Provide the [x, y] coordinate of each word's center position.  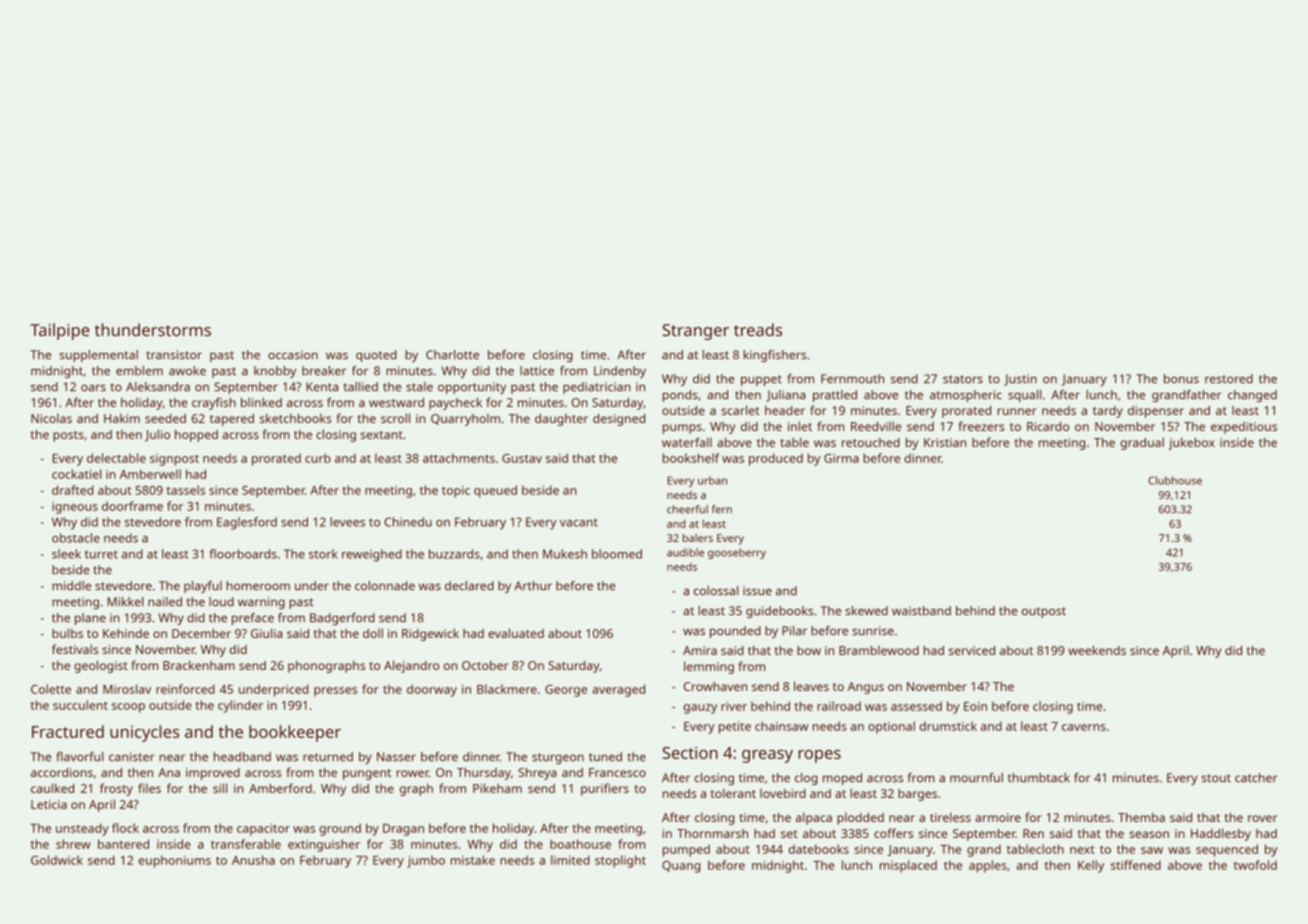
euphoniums [174, 861]
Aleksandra [158, 386]
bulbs [67, 633]
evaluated [516, 633]
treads [758, 329]
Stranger [696, 332]
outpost [1044, 612]
